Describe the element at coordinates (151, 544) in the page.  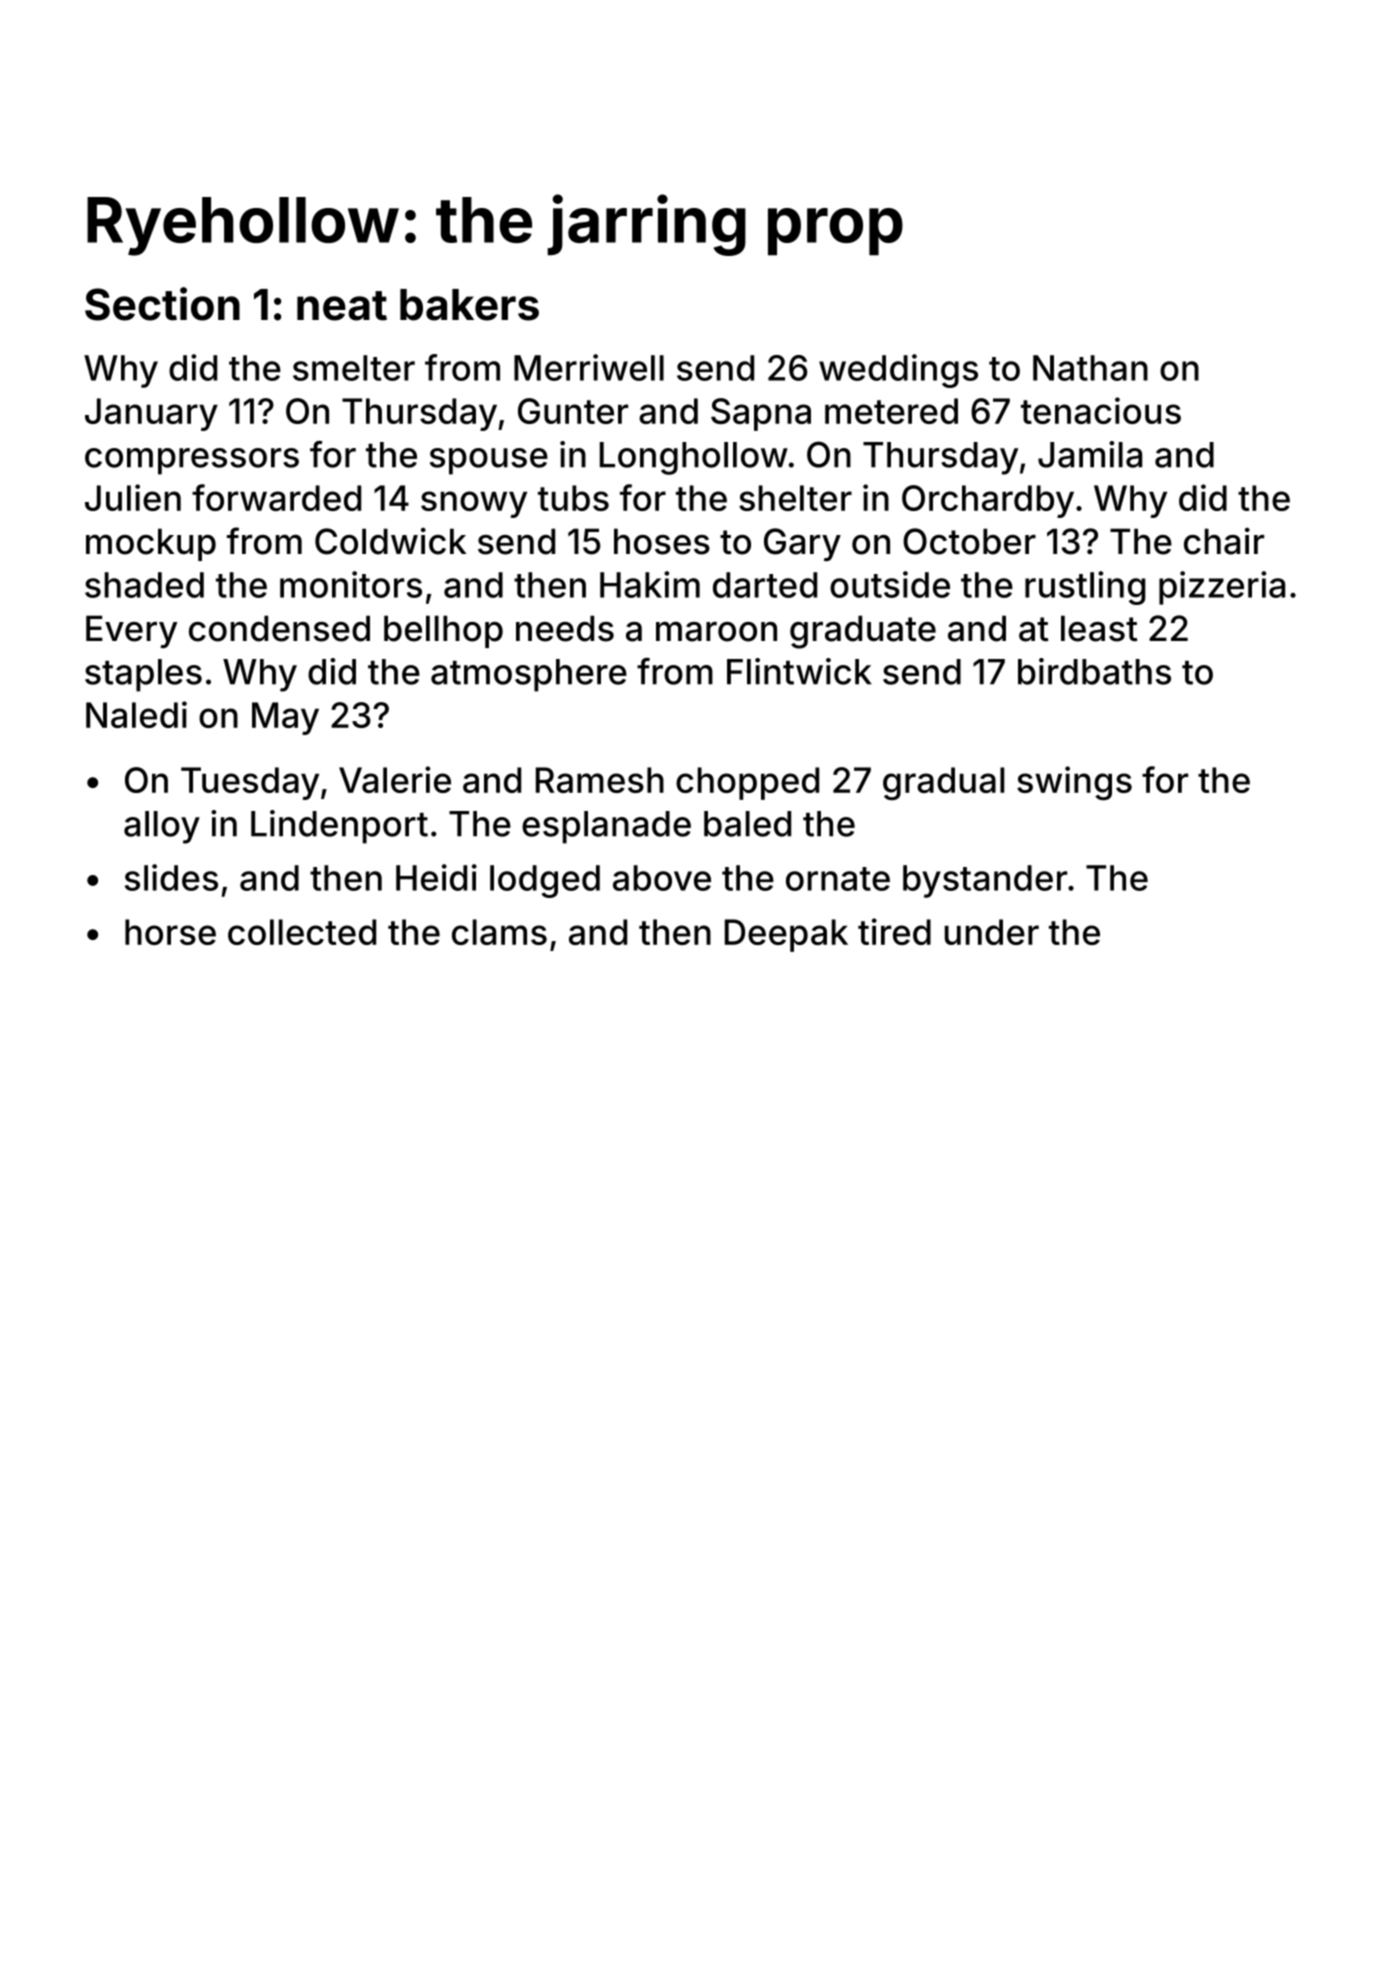
I see `mockup` at that location.
